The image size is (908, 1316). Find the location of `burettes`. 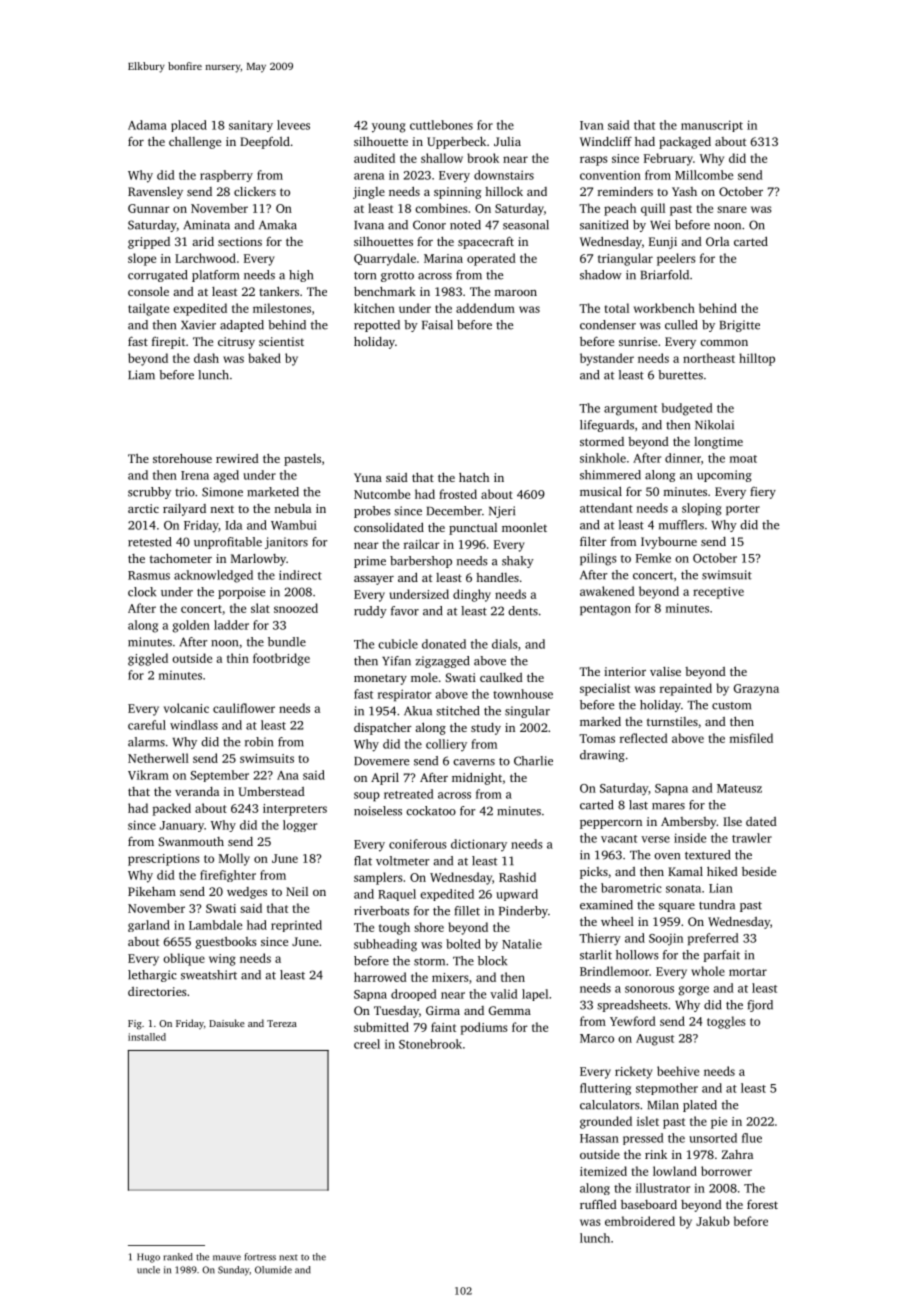

burettes is located at coordinates (680, 375).
